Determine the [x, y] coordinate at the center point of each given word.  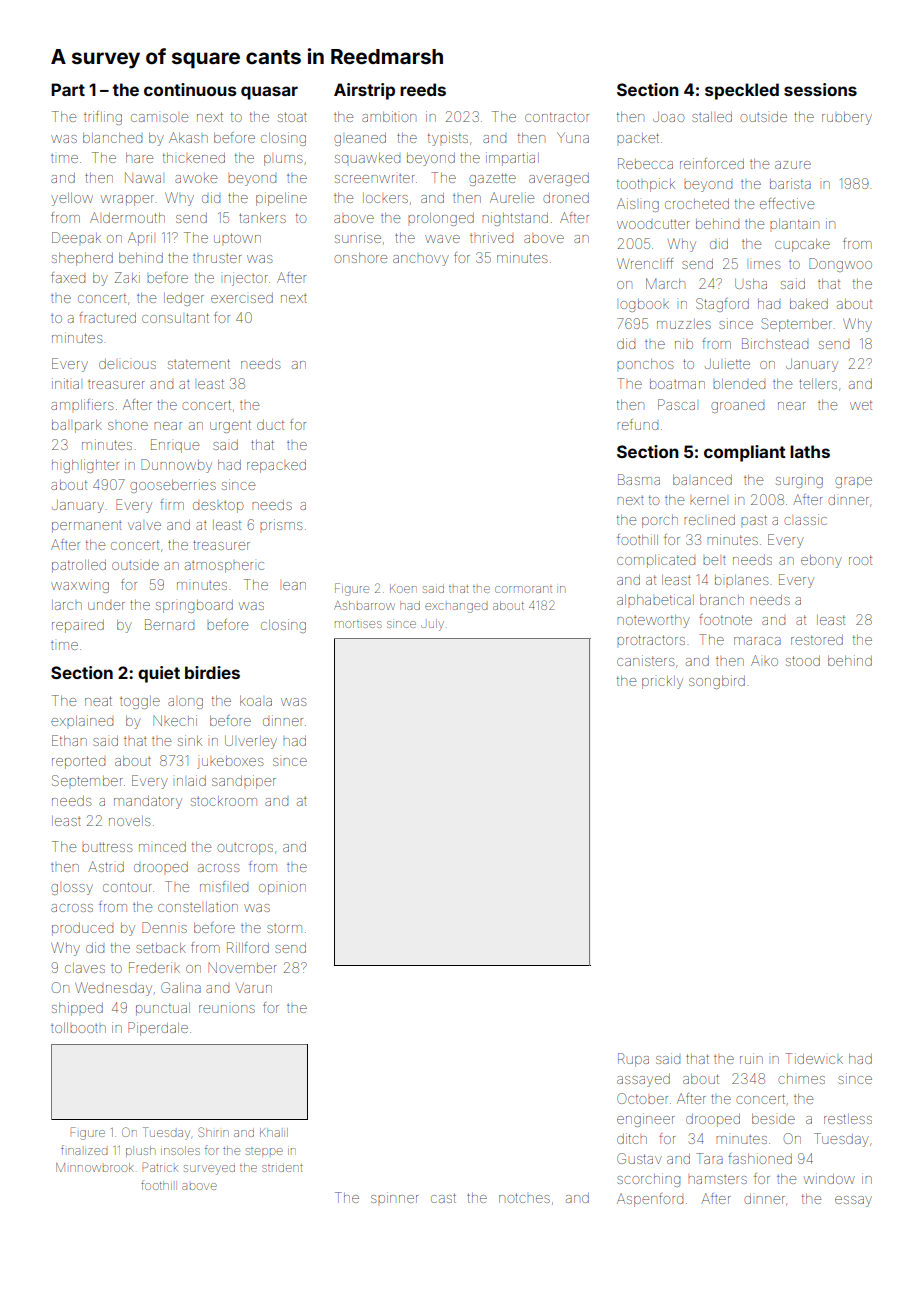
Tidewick [814, 1058]
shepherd [82, 259]
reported [78, 762]
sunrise [358, 237]
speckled [742, 91]
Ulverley [251, 742]
